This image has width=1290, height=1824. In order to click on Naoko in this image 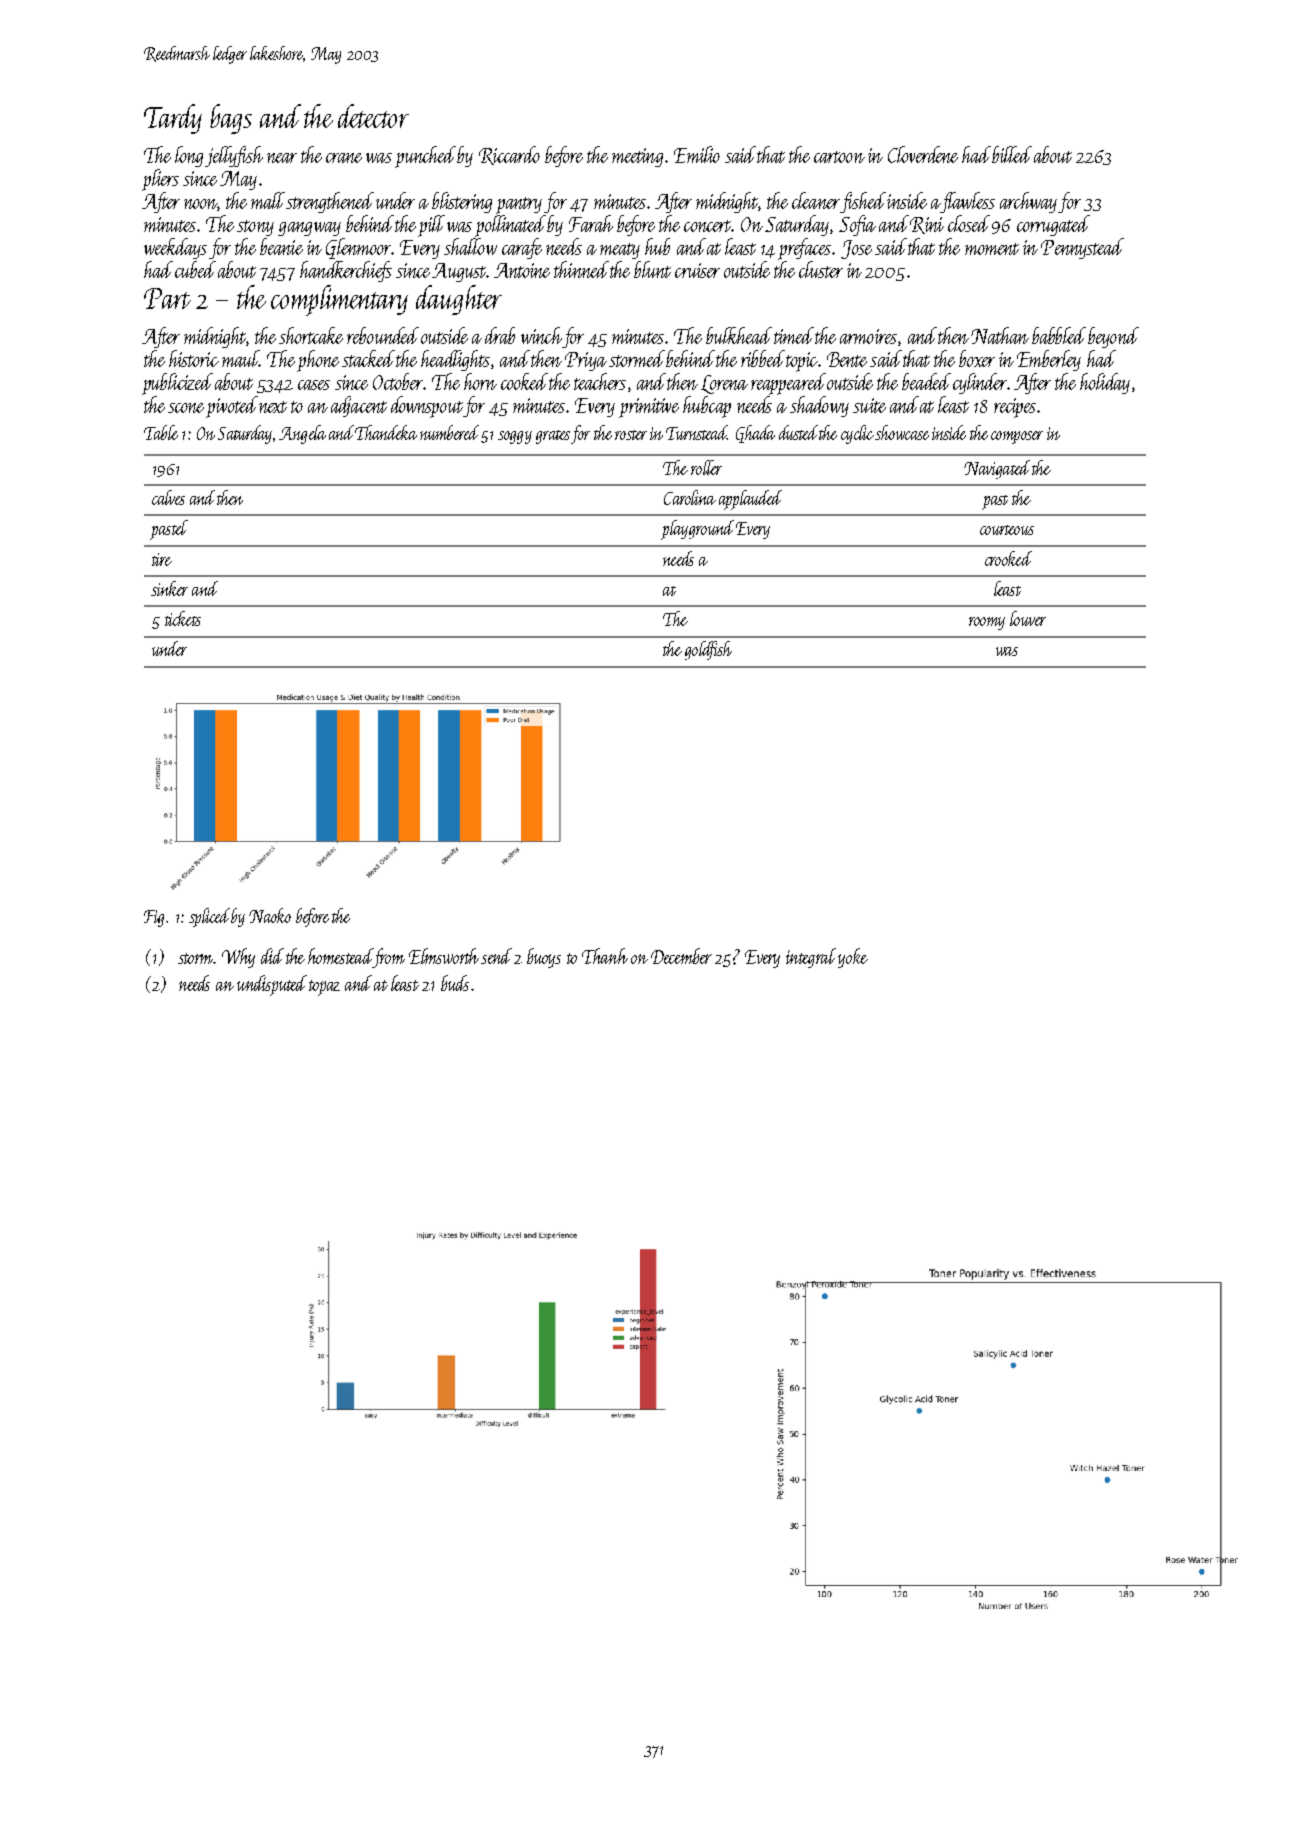, I will do `click(270, 915)`.
